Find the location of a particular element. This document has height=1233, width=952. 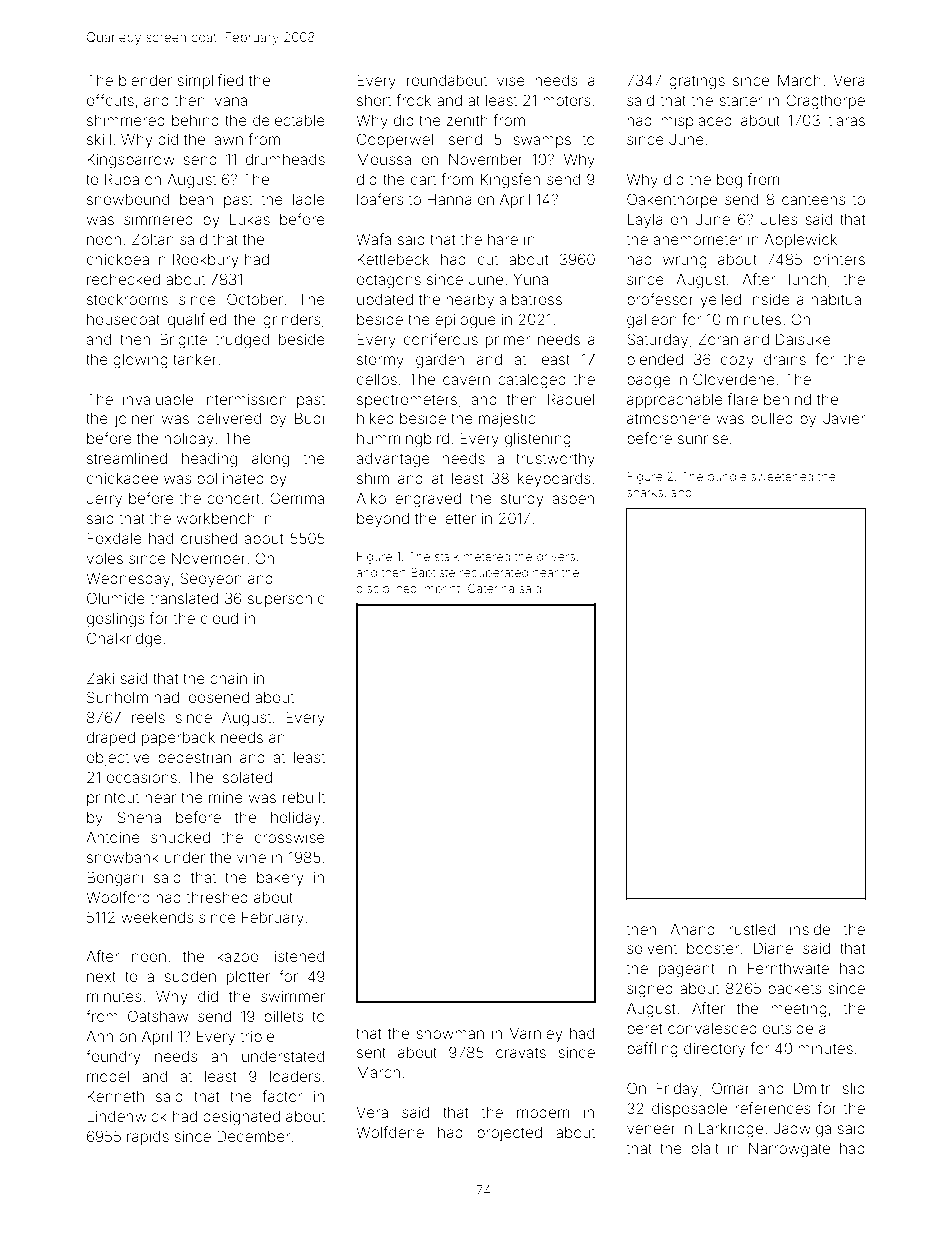

sweetened is located at coordinates (782, 476).
